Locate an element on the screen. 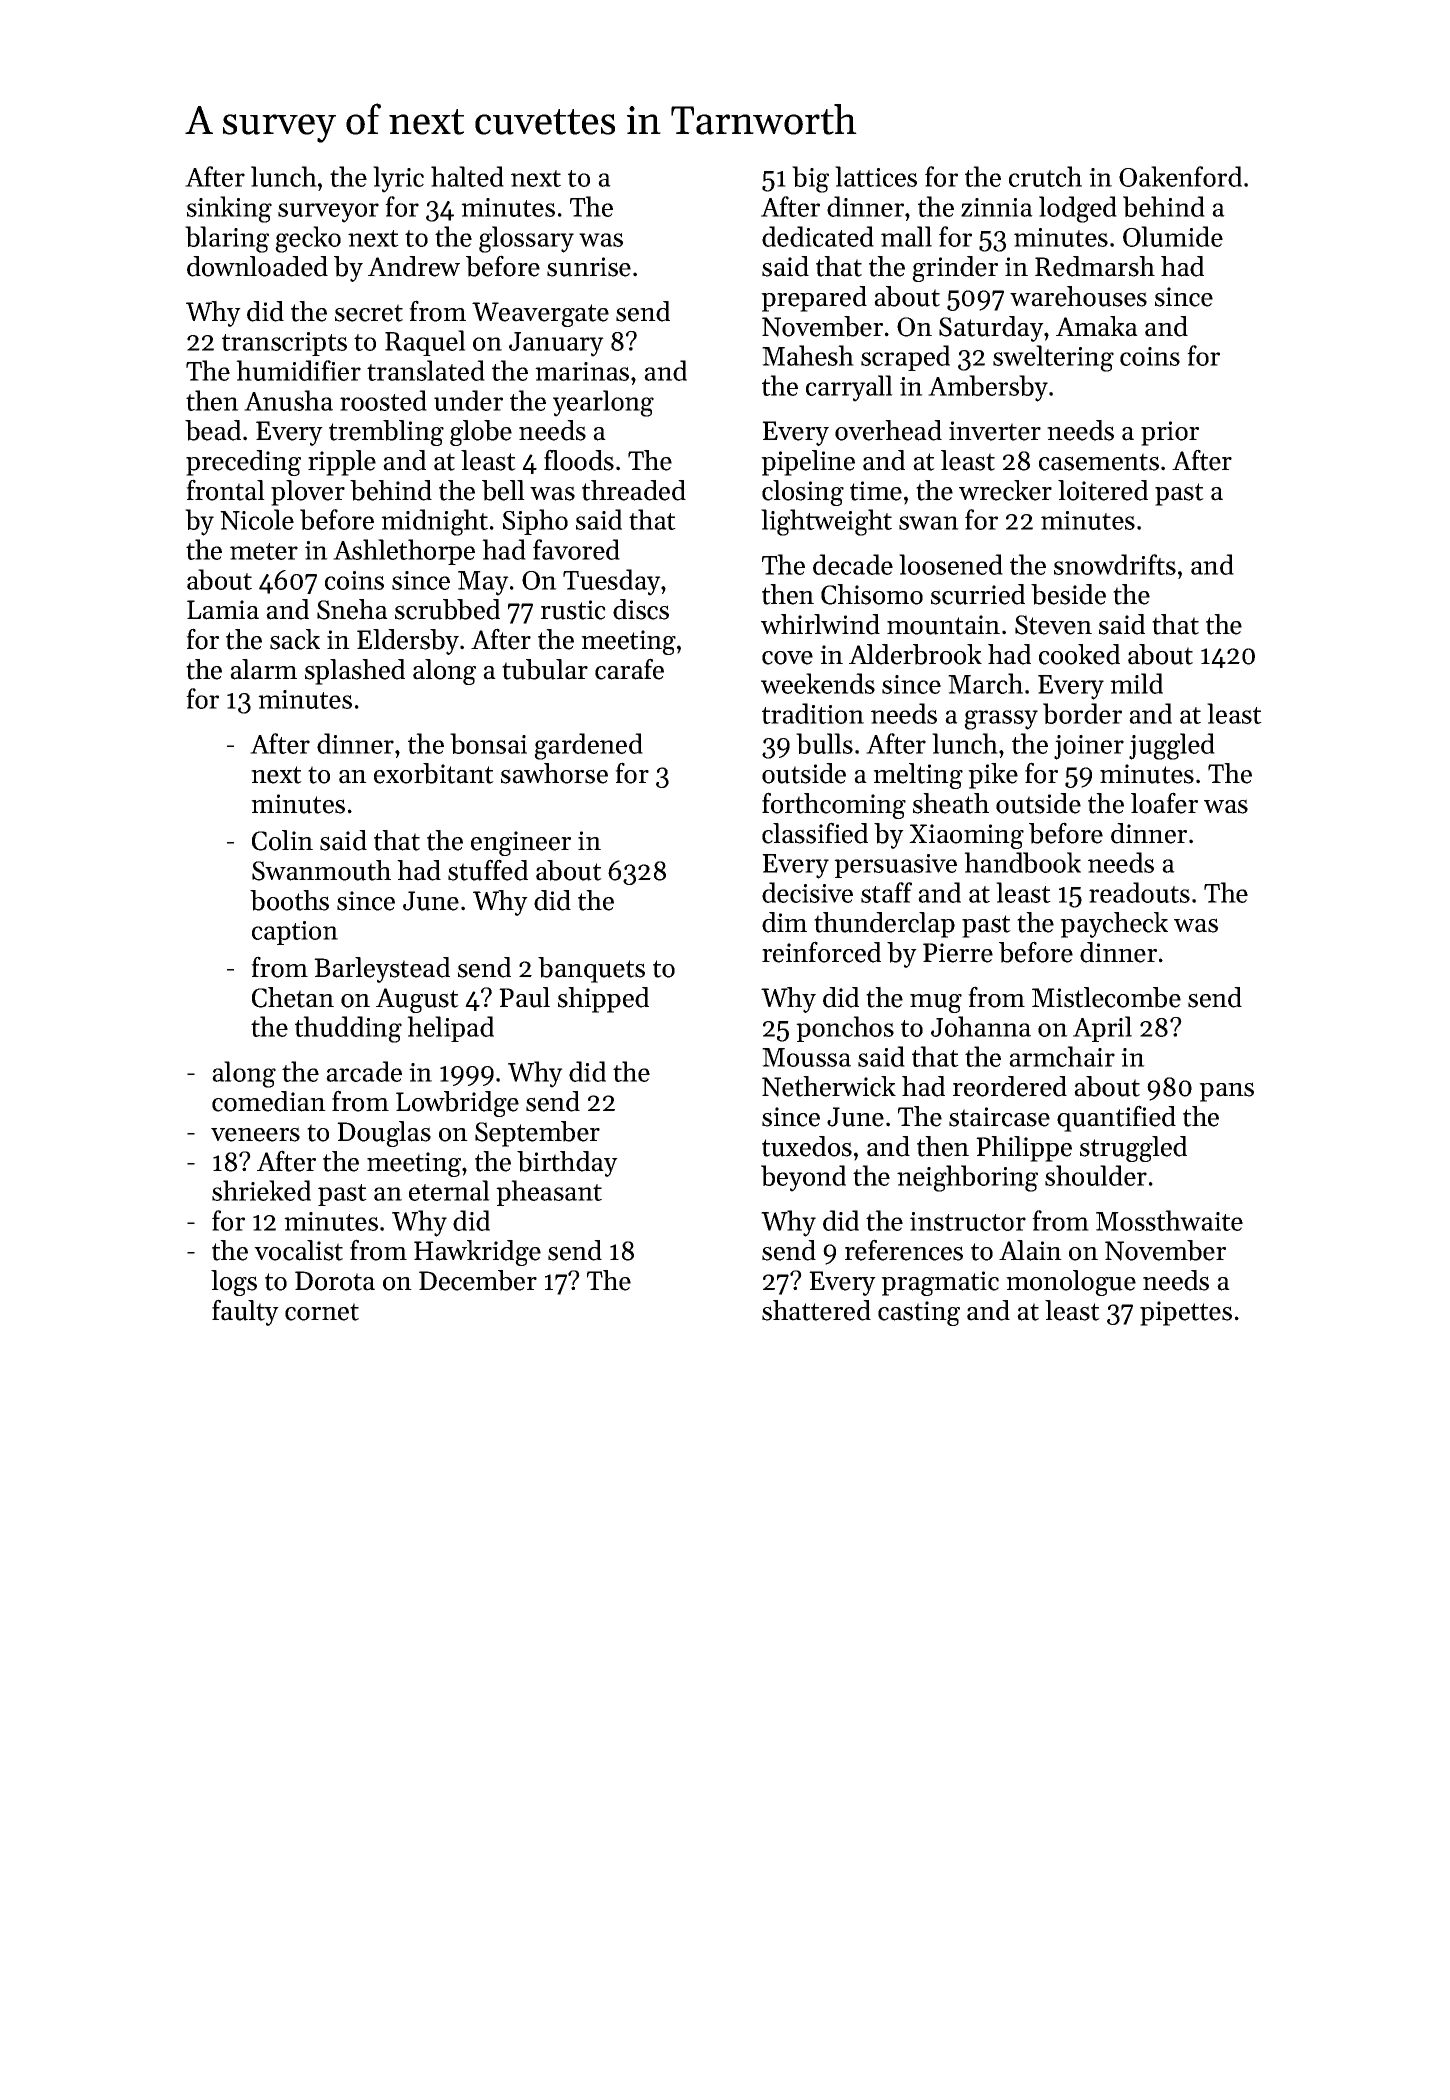  cornet is located at coordinates (322, 1312).
